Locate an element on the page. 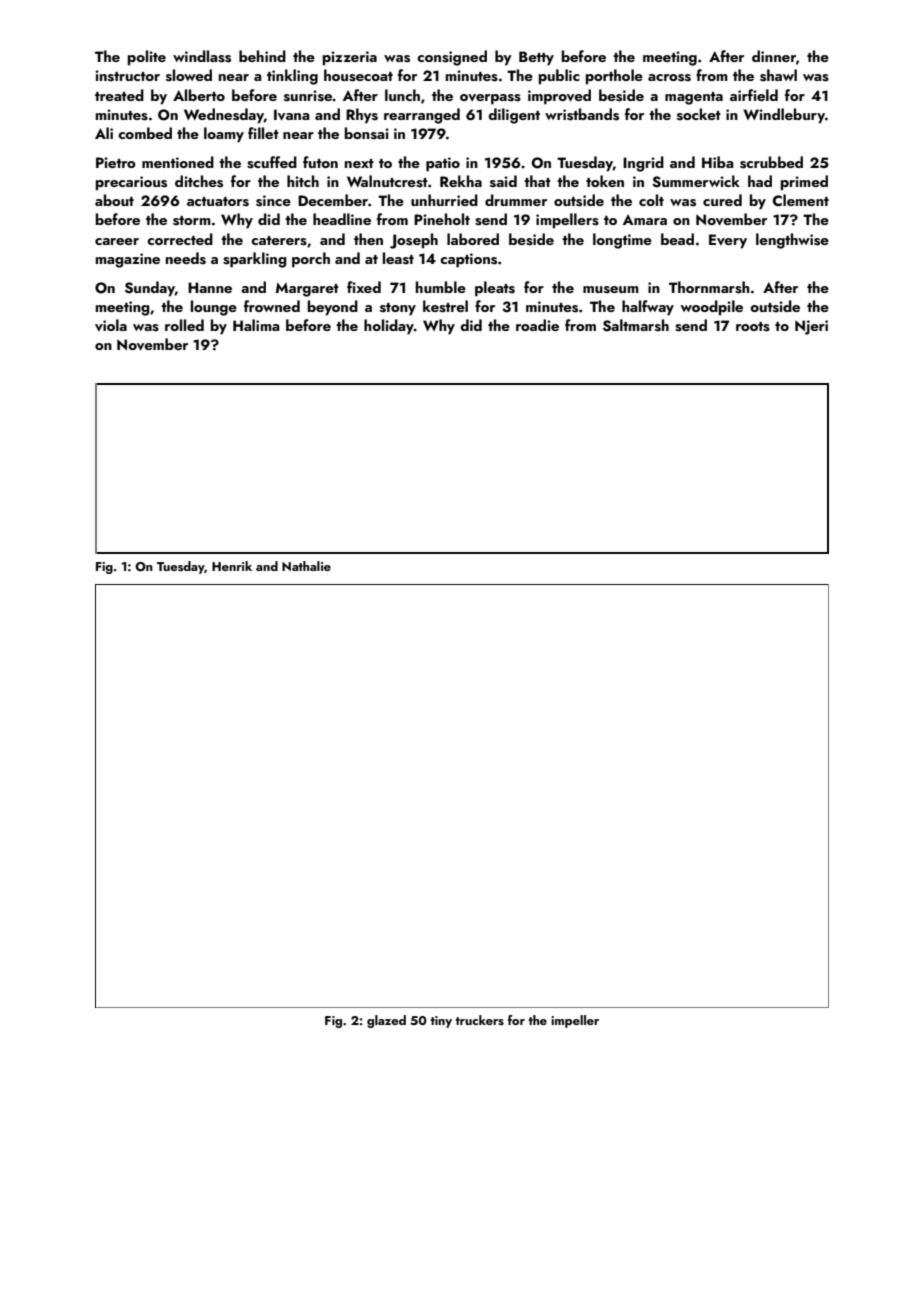 This image has height=1308, width=924. Njeri is located at coordinates (811, 327).
